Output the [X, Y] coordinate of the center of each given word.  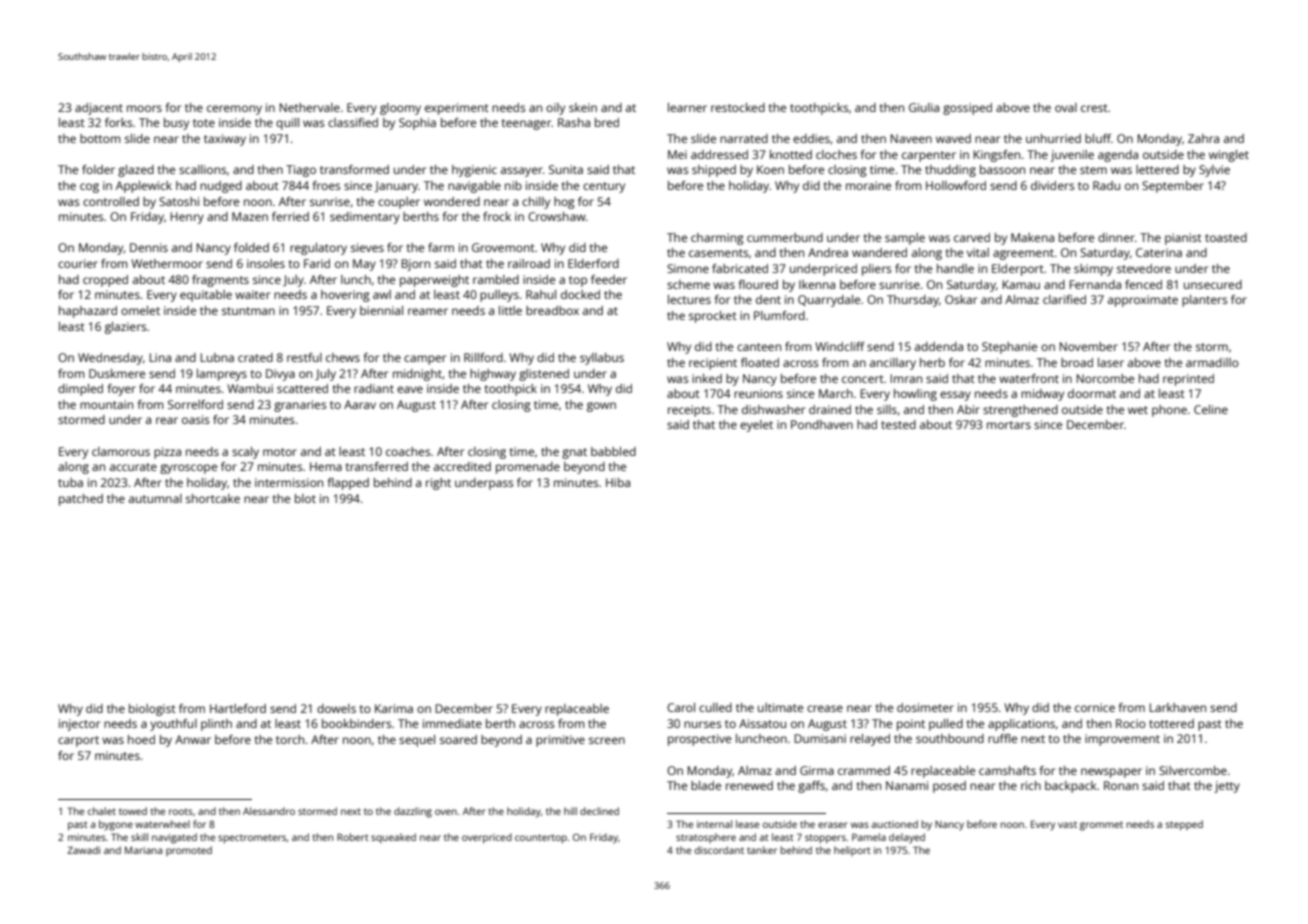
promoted [189, 851]
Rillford [483, 357]
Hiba [618, 482]
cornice [1095, 707]
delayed [907, 838]
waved [953, 138]
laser [1111, 362]
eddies [811, 138]
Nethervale [309, 107]
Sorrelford [195, 404]
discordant [719, 850]
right [438, 484]
